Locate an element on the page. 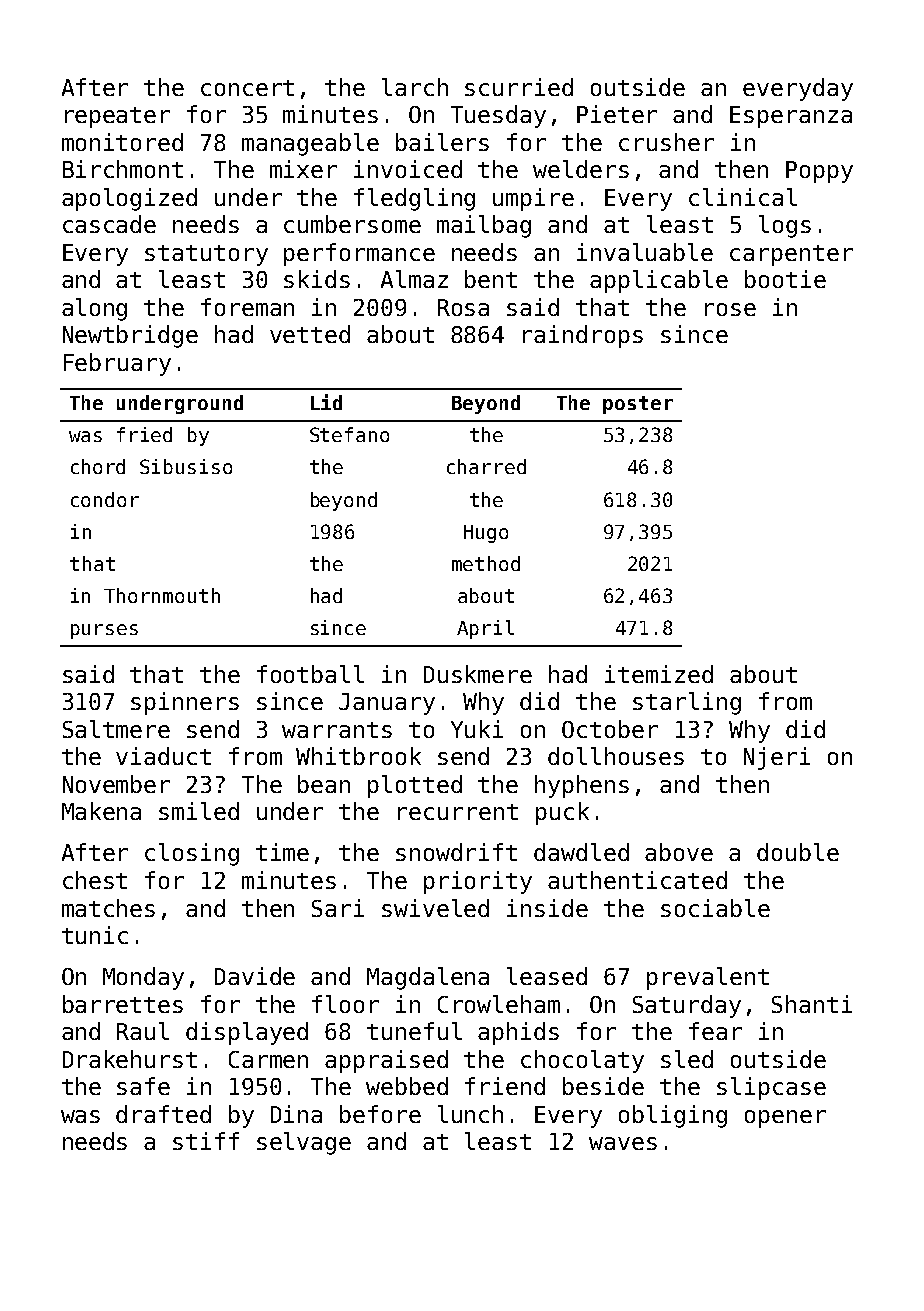 The image size is (924, 1311). viaduct is located at coordinates (163, 756).
